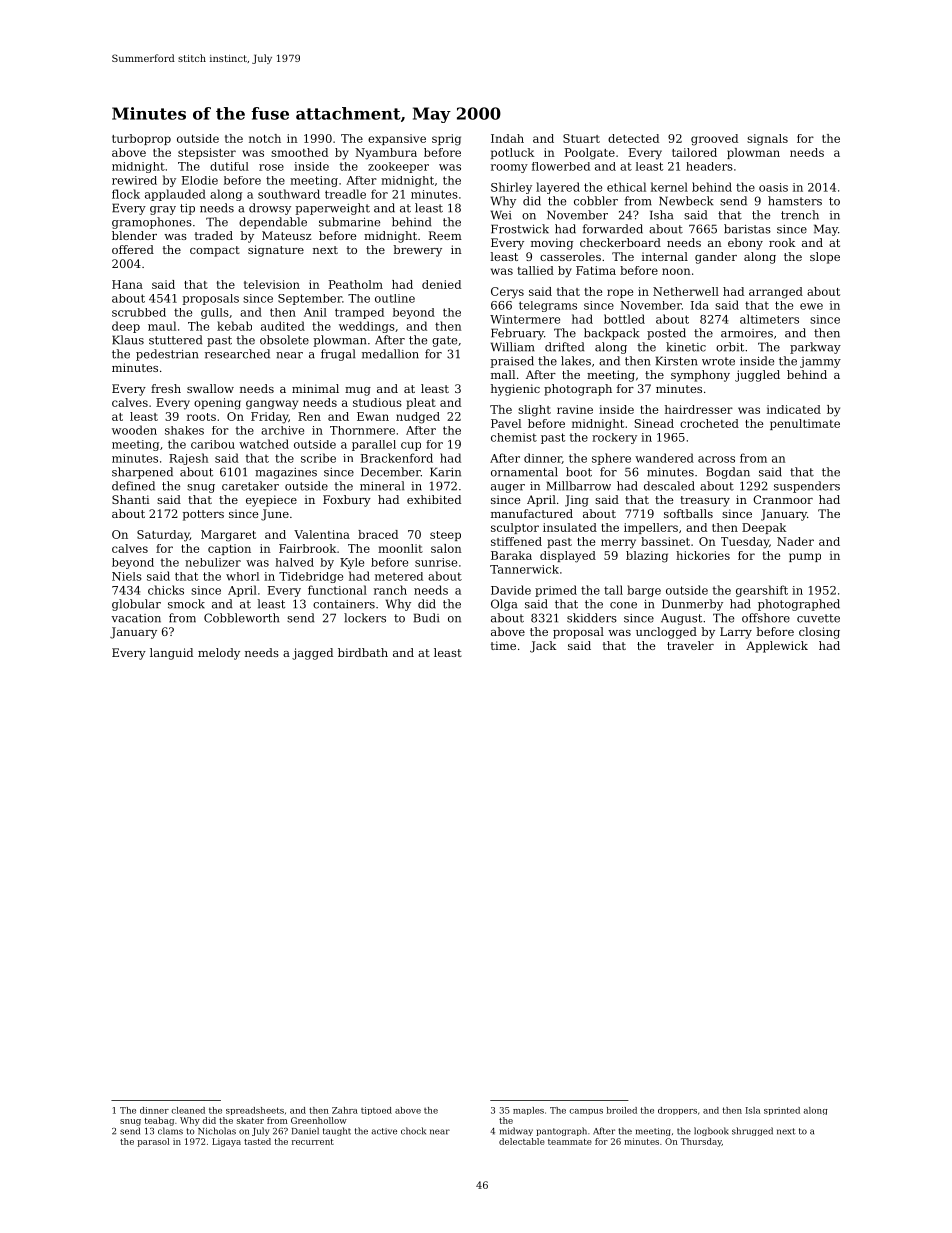 The width and height of the page is (952, 1233). Describe the element at coordinates (234, 326) in the page. I see `kebab` at that location.
